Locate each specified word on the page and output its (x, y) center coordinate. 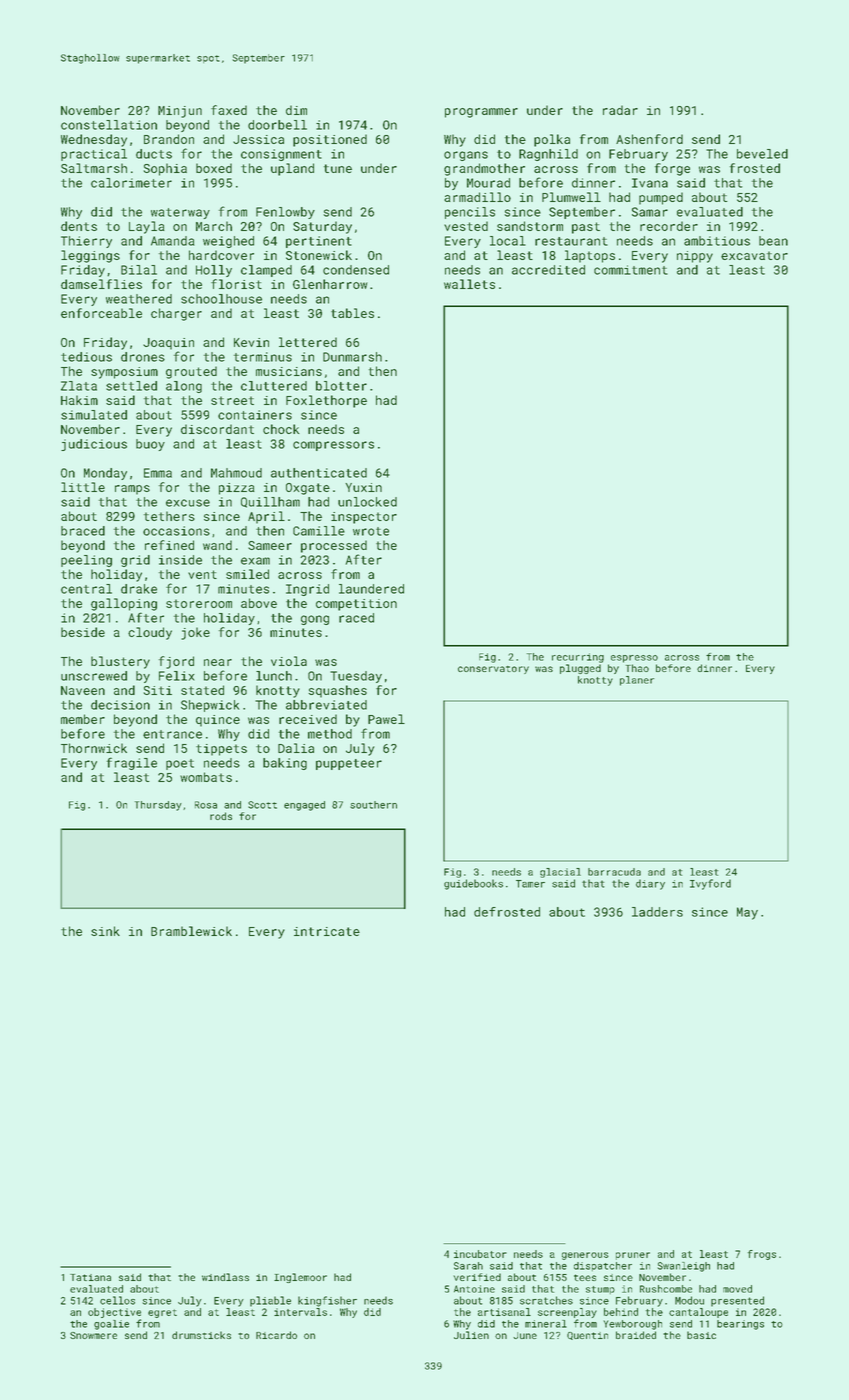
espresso (634, 659)
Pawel (386, 719)
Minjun (180, 112)
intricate (327, 931)
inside (180, 560)
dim (296, 110)
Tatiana (90, 1277)
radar (620, 110)
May (747, 913)
